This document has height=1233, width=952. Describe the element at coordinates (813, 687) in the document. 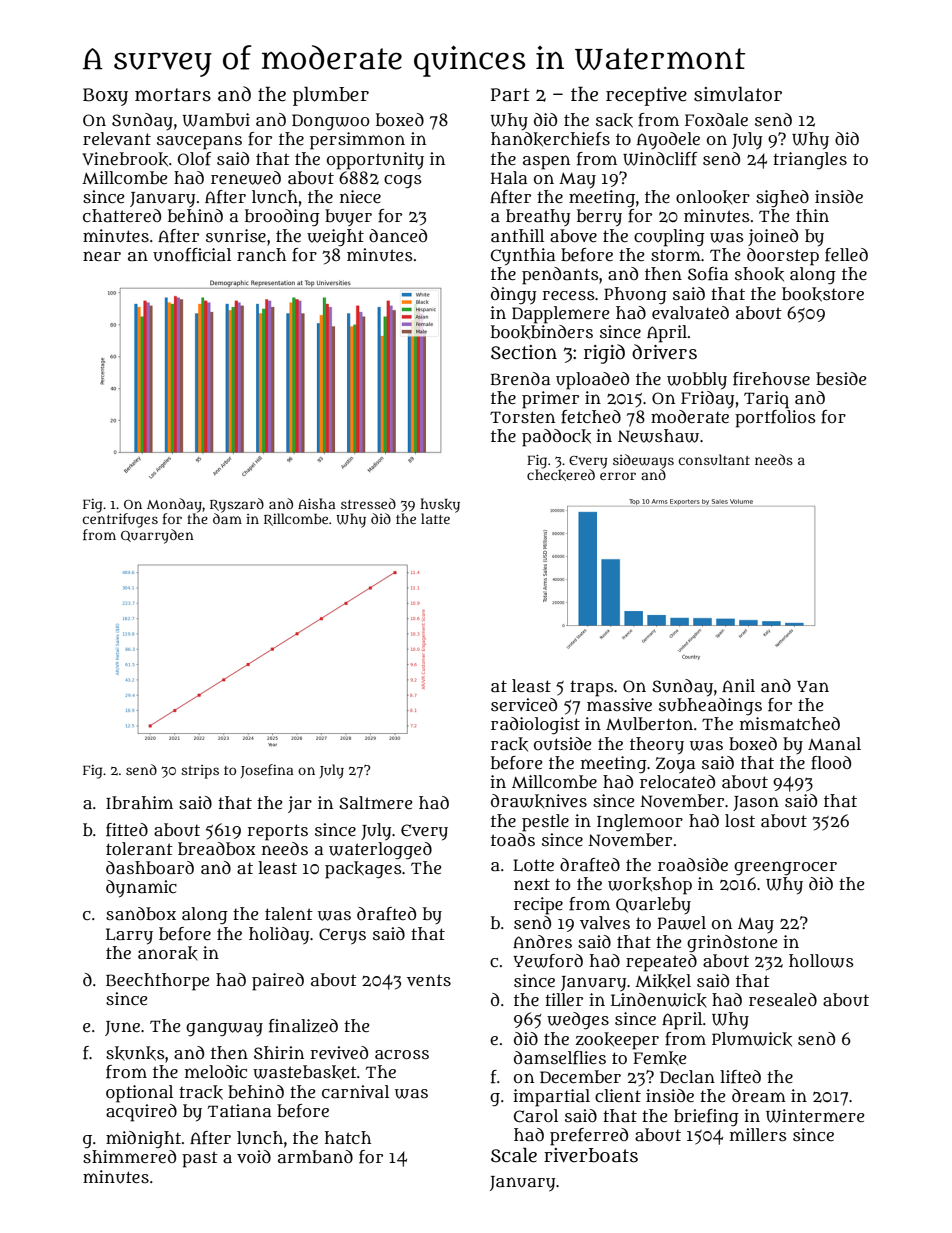

I see `Yan` at that location.
